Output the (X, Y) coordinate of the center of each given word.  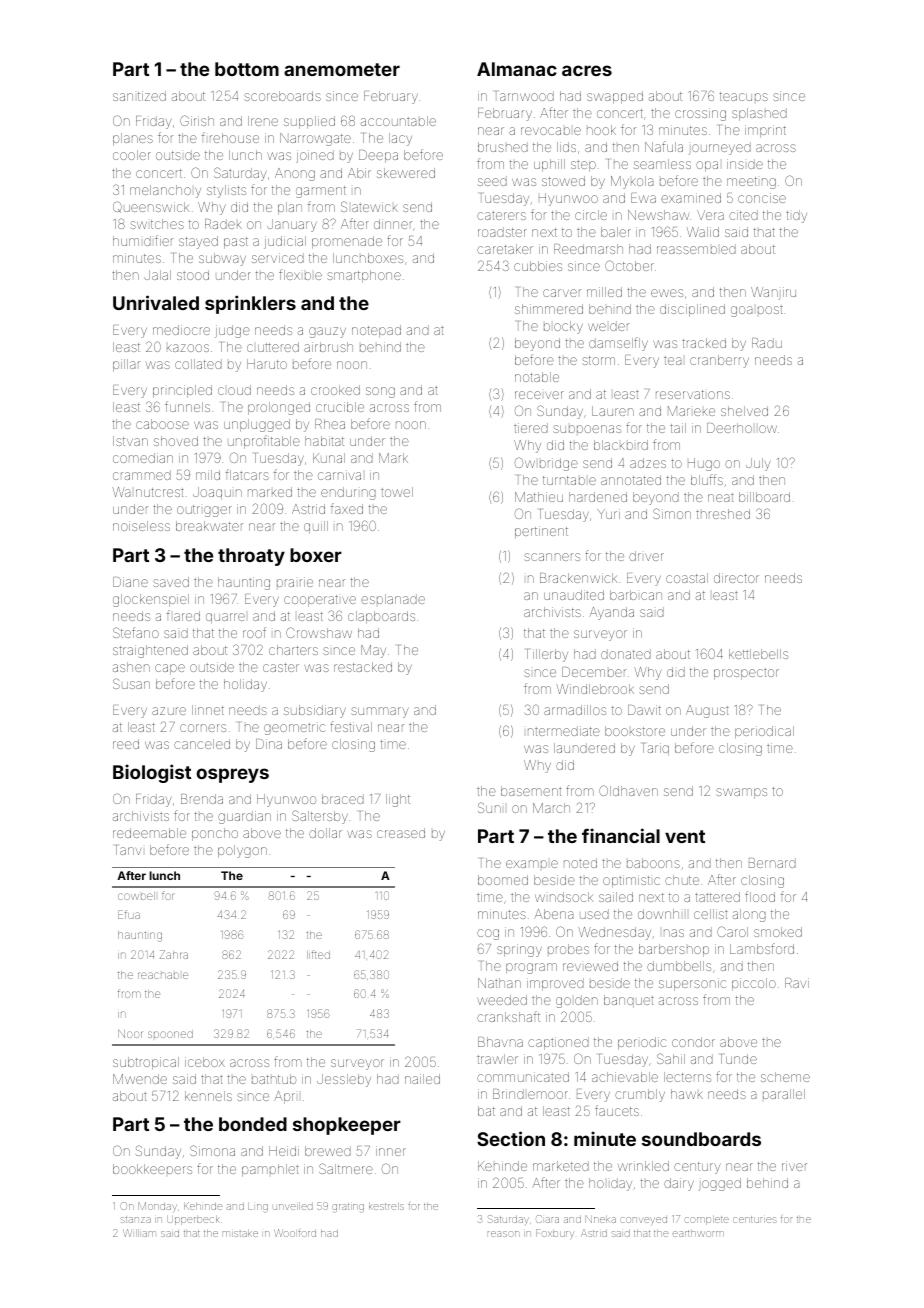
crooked (335, 390)
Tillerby (547, 655)
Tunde (739, 1059)
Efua (129, 914)
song (380, 392)
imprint (765, 131)
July (758, 464)
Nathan (499, 983)
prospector (746, 674)
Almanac (517, 69)
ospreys (233, 775)
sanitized (139, 96)
